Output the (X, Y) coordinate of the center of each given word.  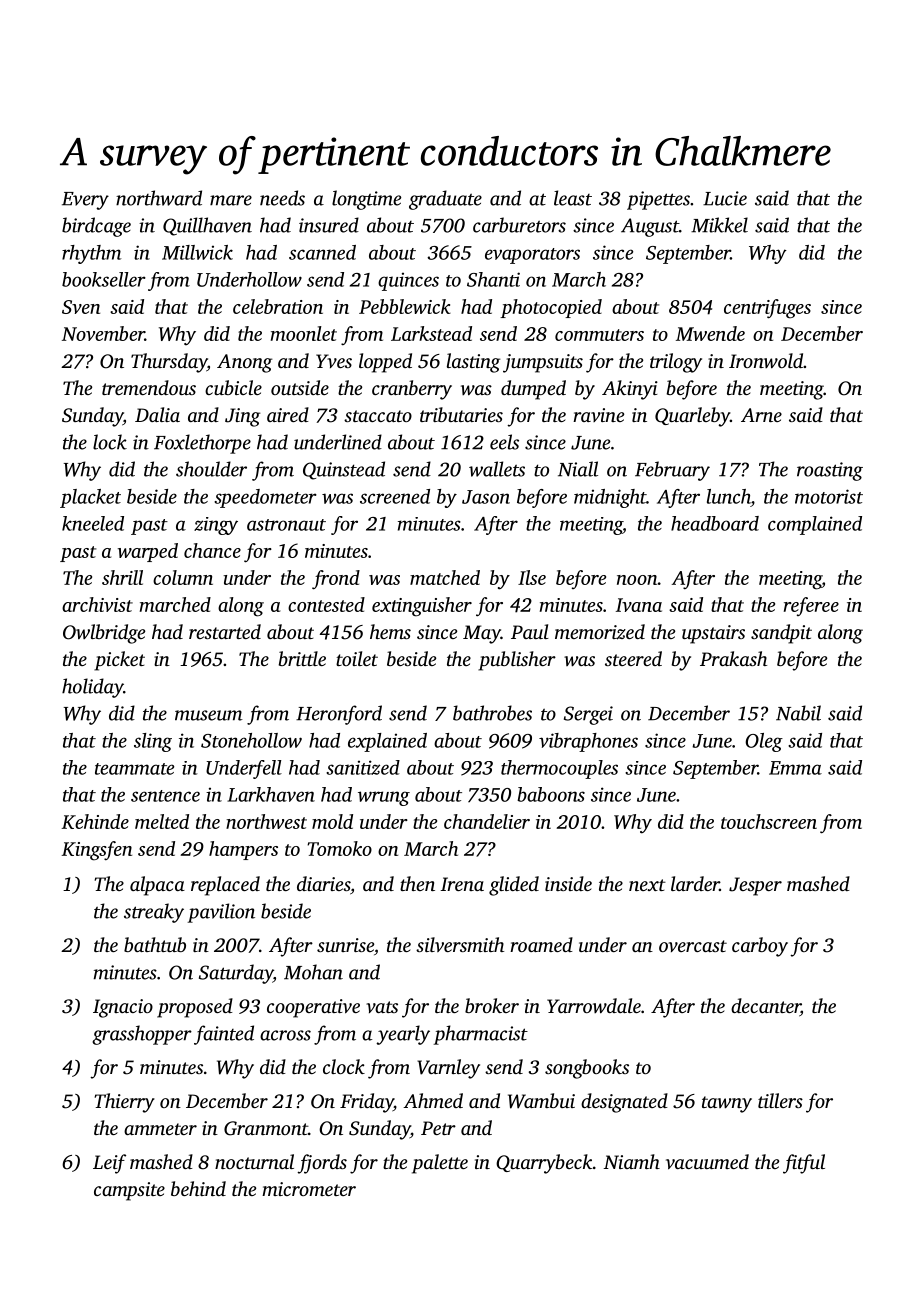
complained (815, 525)
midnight (610, 498)
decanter (766, 1007)
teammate (134, 769)
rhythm (91, 254)
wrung (384, 798)
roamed (541, 944)
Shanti (493, 279)
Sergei (588, 715)
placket (90, 498)
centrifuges (767, 309)
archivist (97, 604)
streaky (154, 913)
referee (811, 606)
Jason (486, 497)
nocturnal (254, 1161)
